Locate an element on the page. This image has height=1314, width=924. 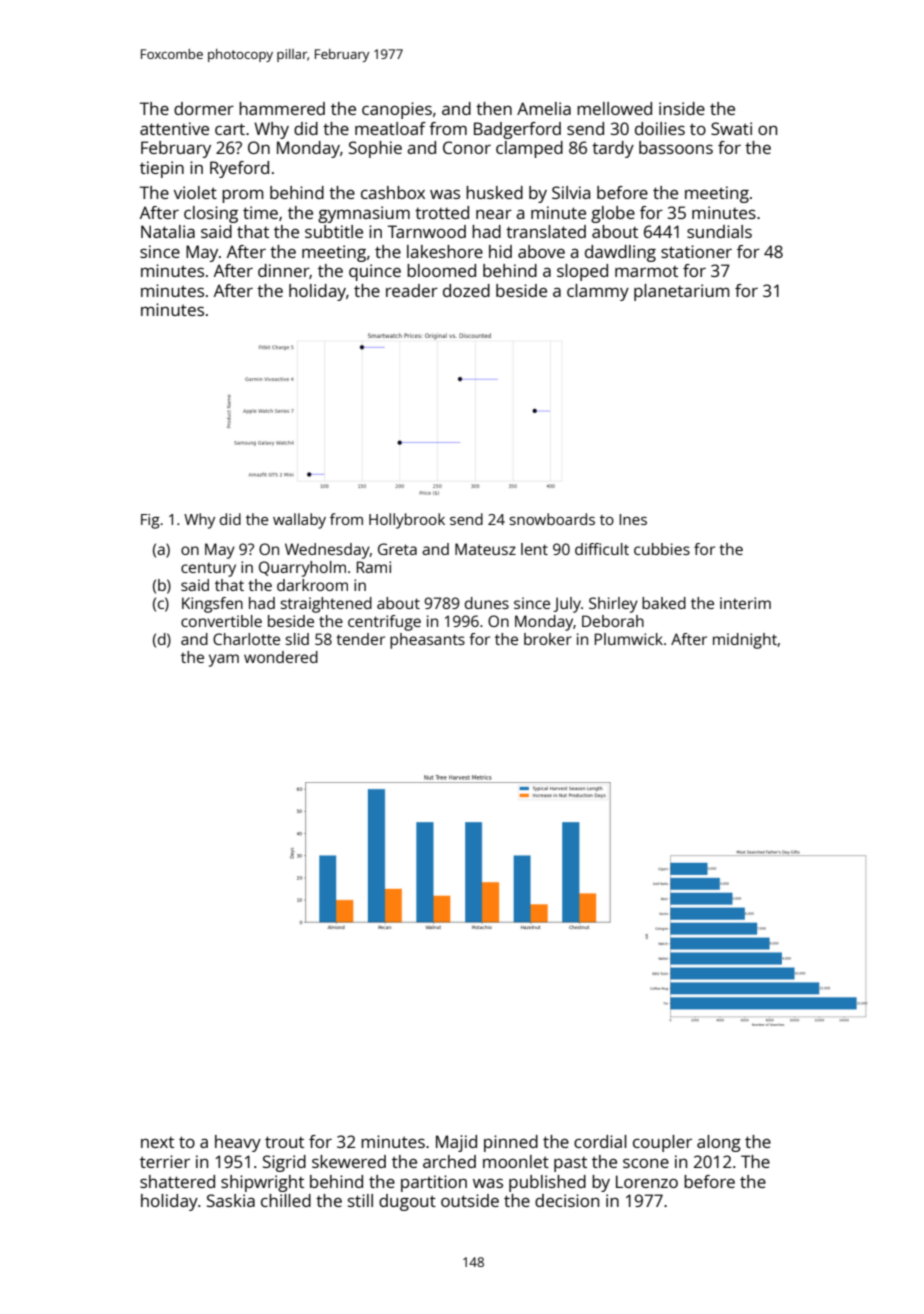
coupler is located at coordinates (662, 1143).
